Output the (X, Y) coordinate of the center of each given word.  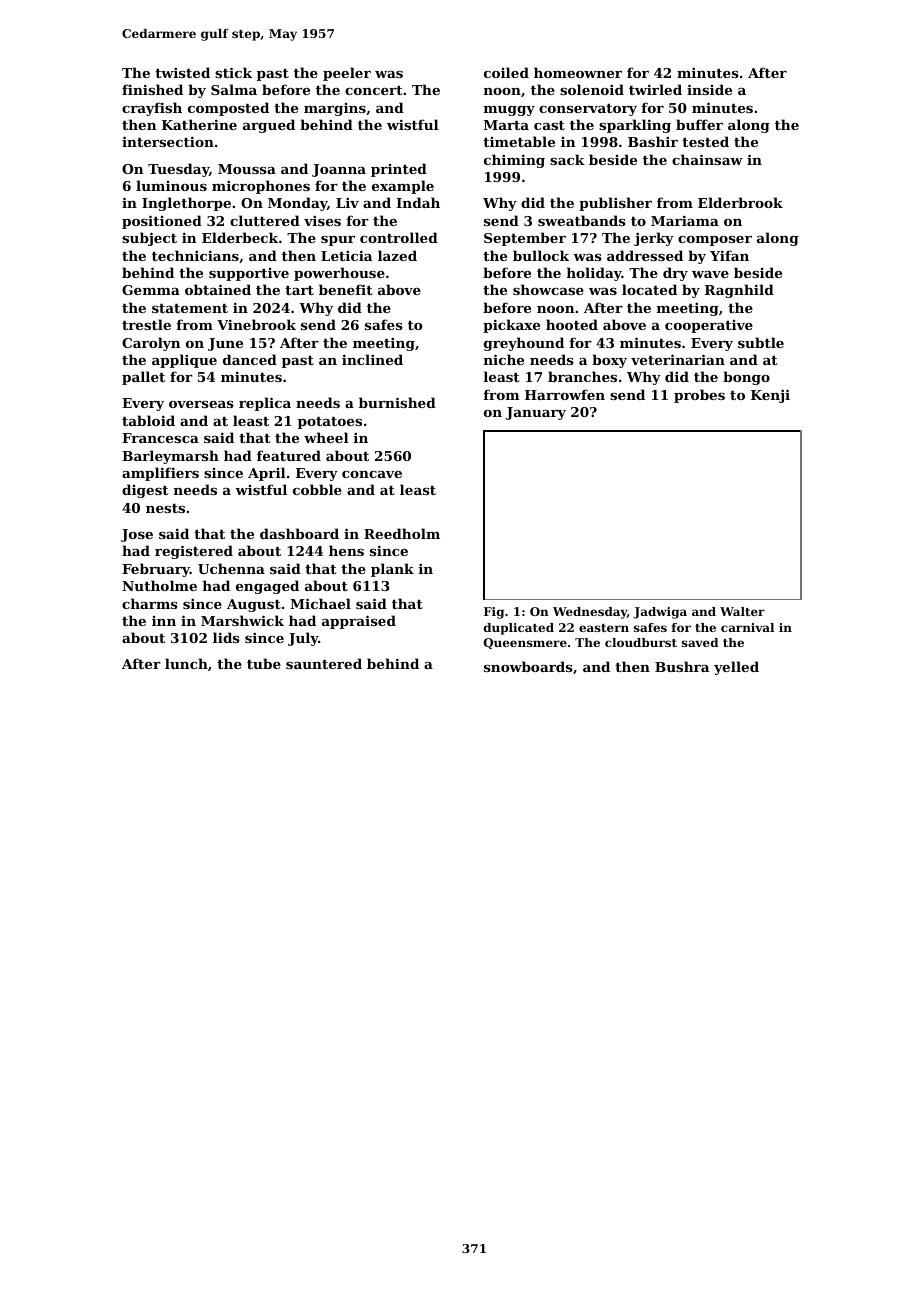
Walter (742, 611)
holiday (594, 274)
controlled (399, 237)
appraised (359, 622)
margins (335, 109)
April (266, 474)
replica (265, 404)
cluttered (265, 220)
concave (372, 474)
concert (374, 90)
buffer (699, 124)
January (535, 413)
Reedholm (402, 533)
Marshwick (242, 620)
